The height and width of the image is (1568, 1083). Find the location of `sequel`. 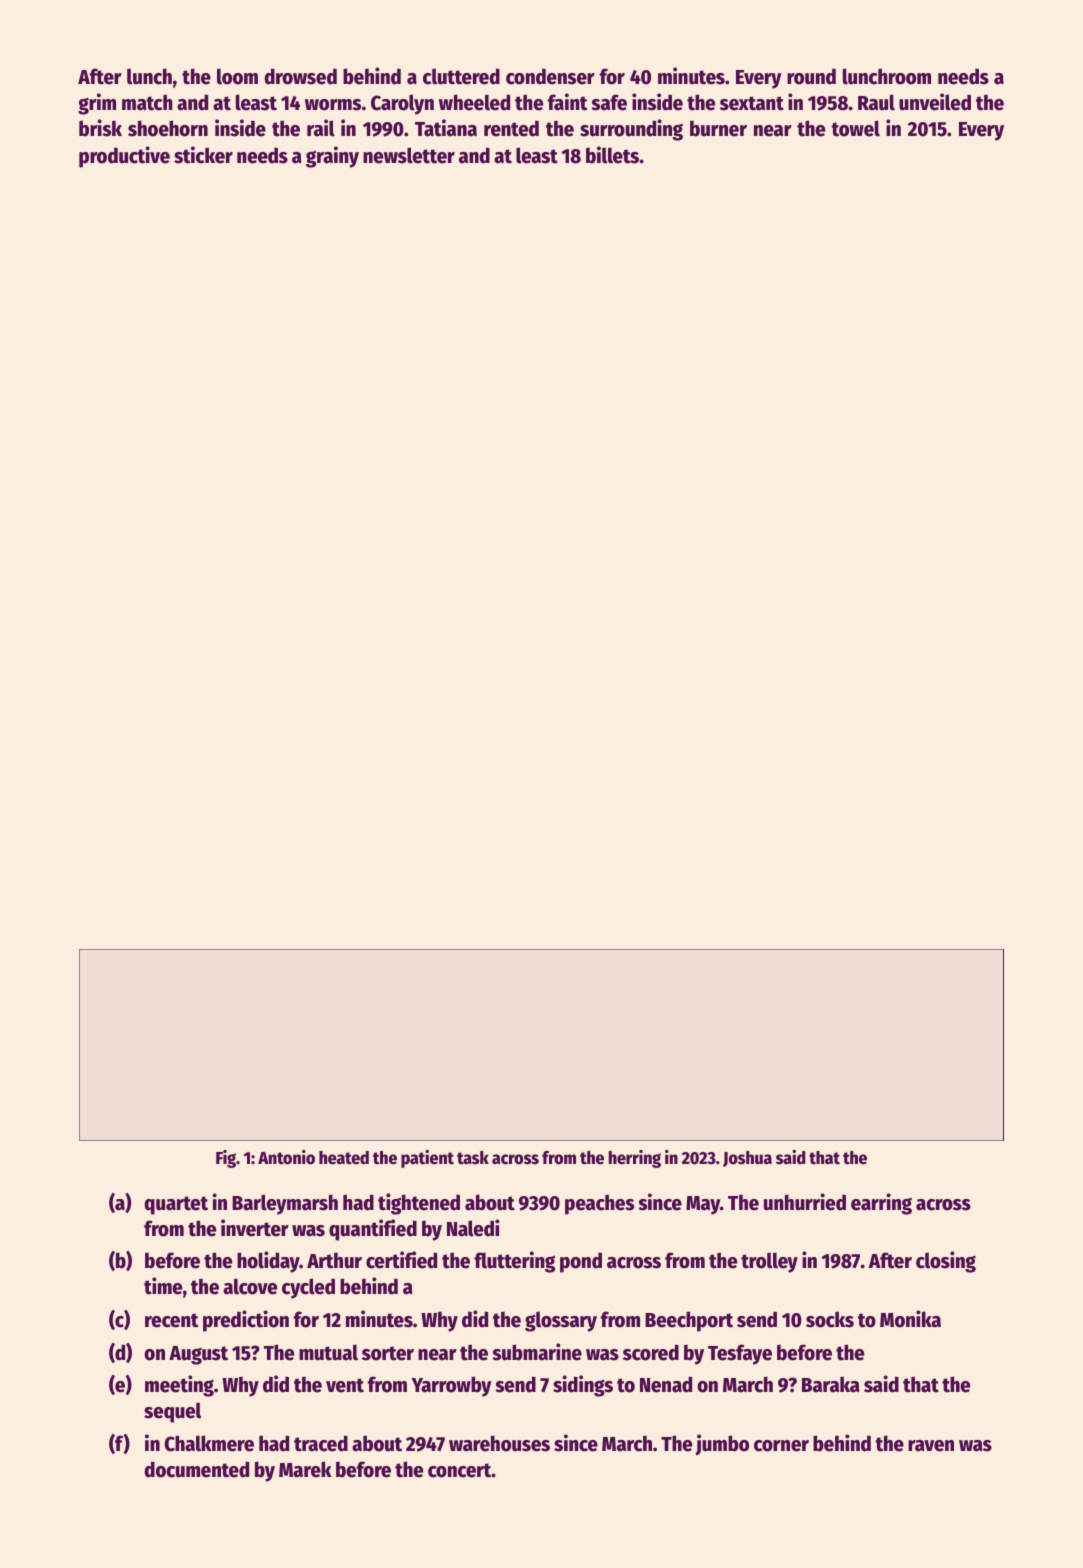

sequel is located at coordinates (172, 1412).
